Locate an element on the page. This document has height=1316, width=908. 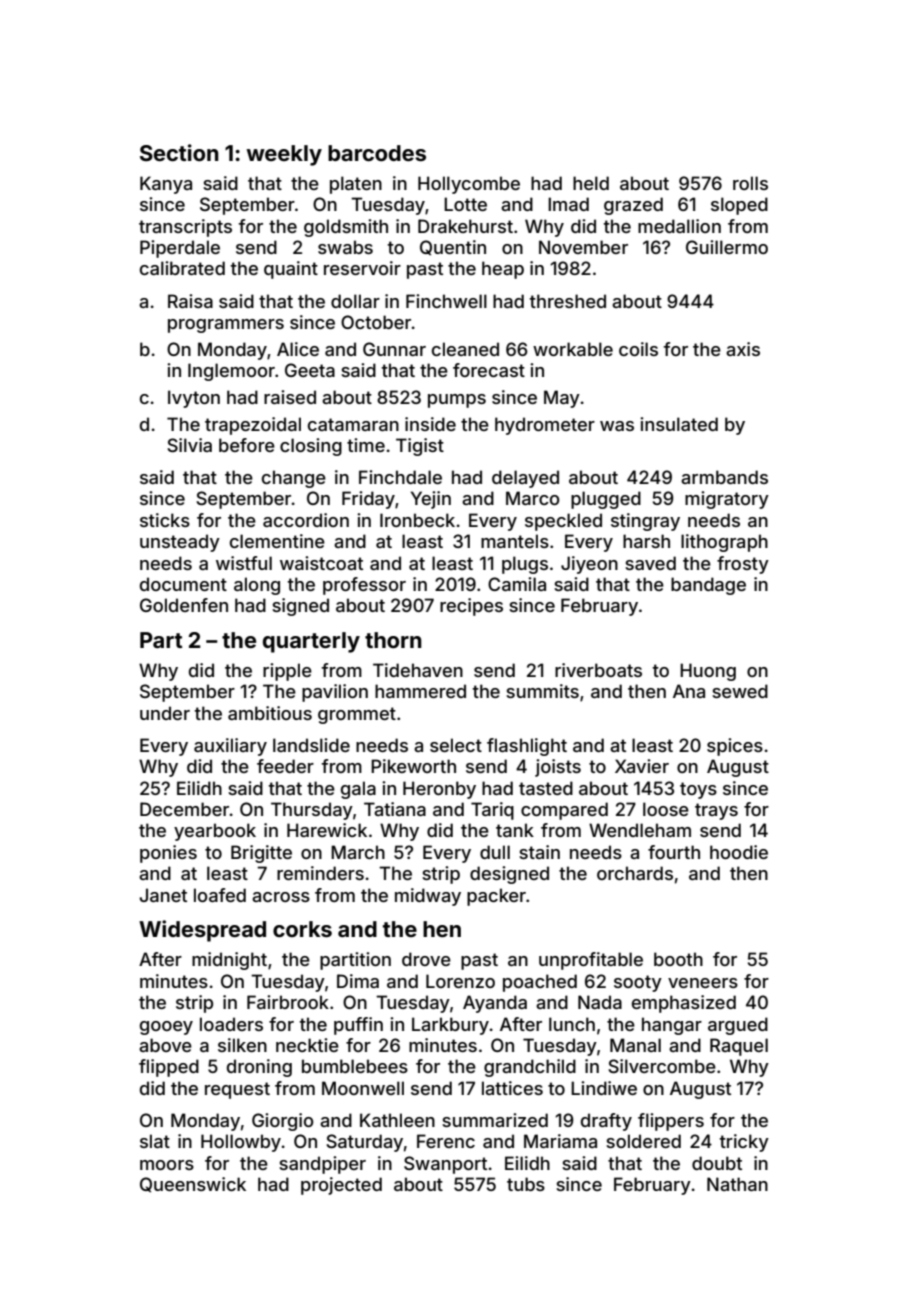
Pikeworth is located at coordinates (413, 766).
